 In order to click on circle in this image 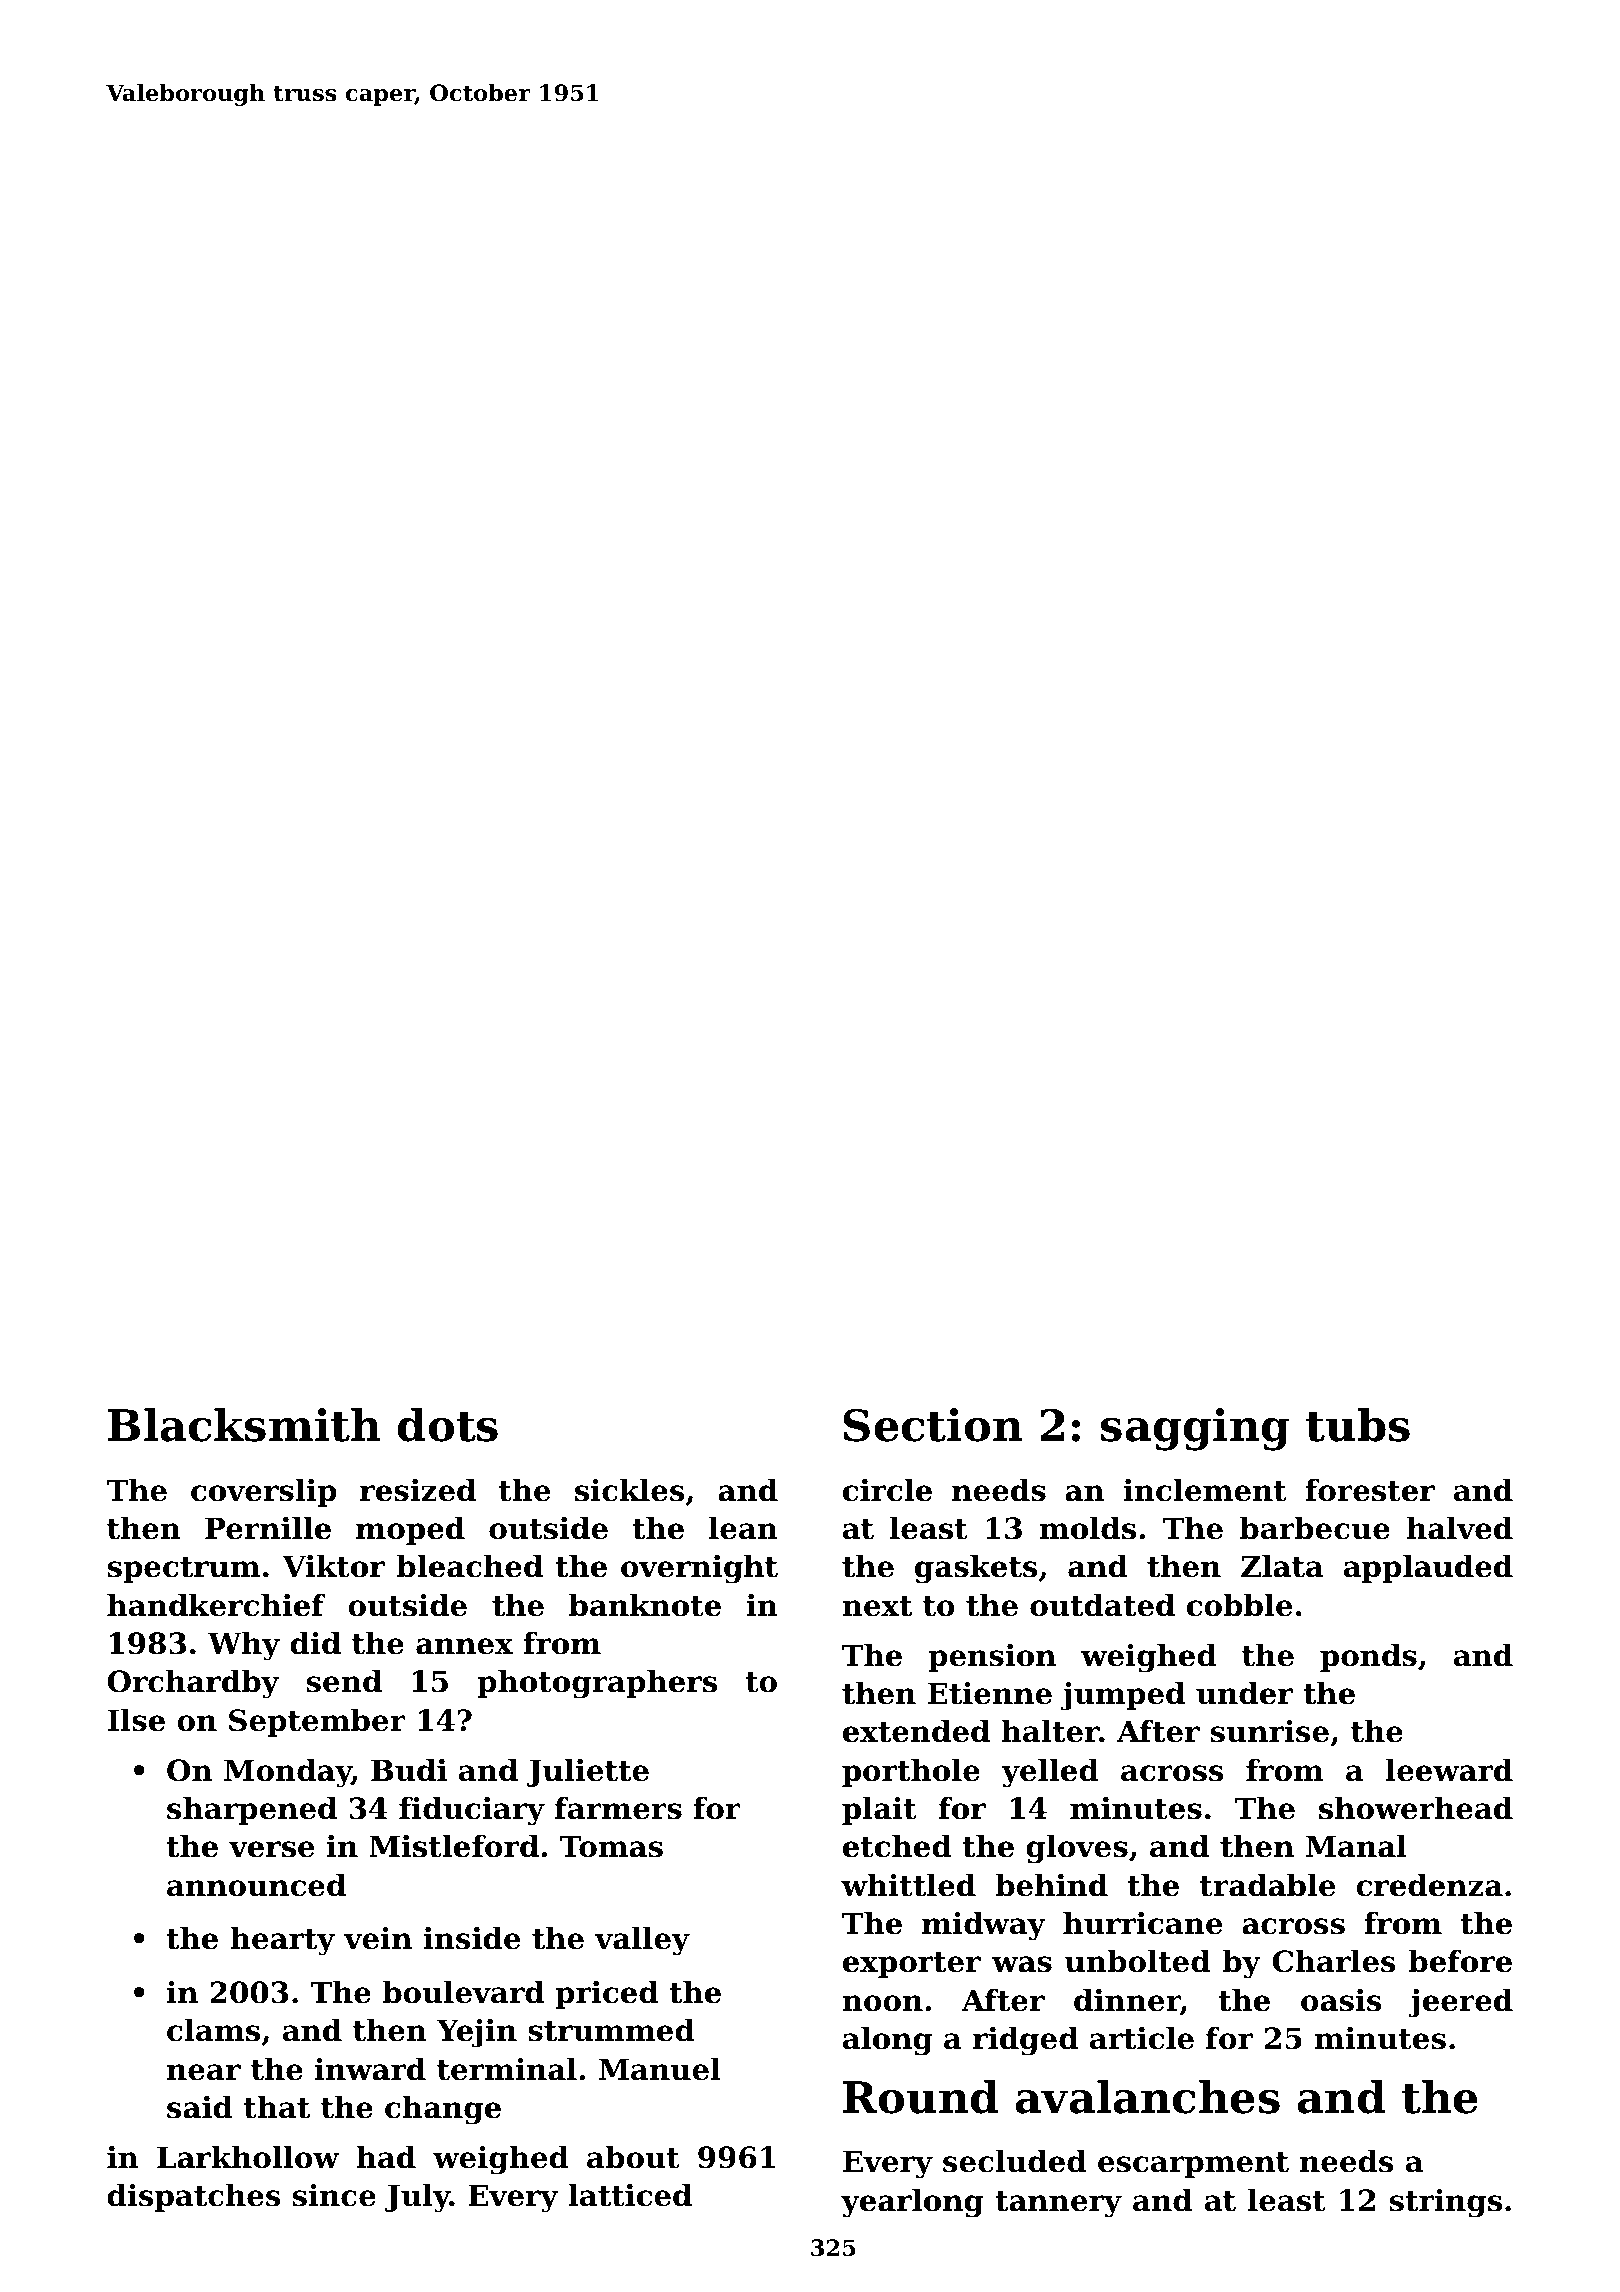, I will do `click(887, 1490)`.
